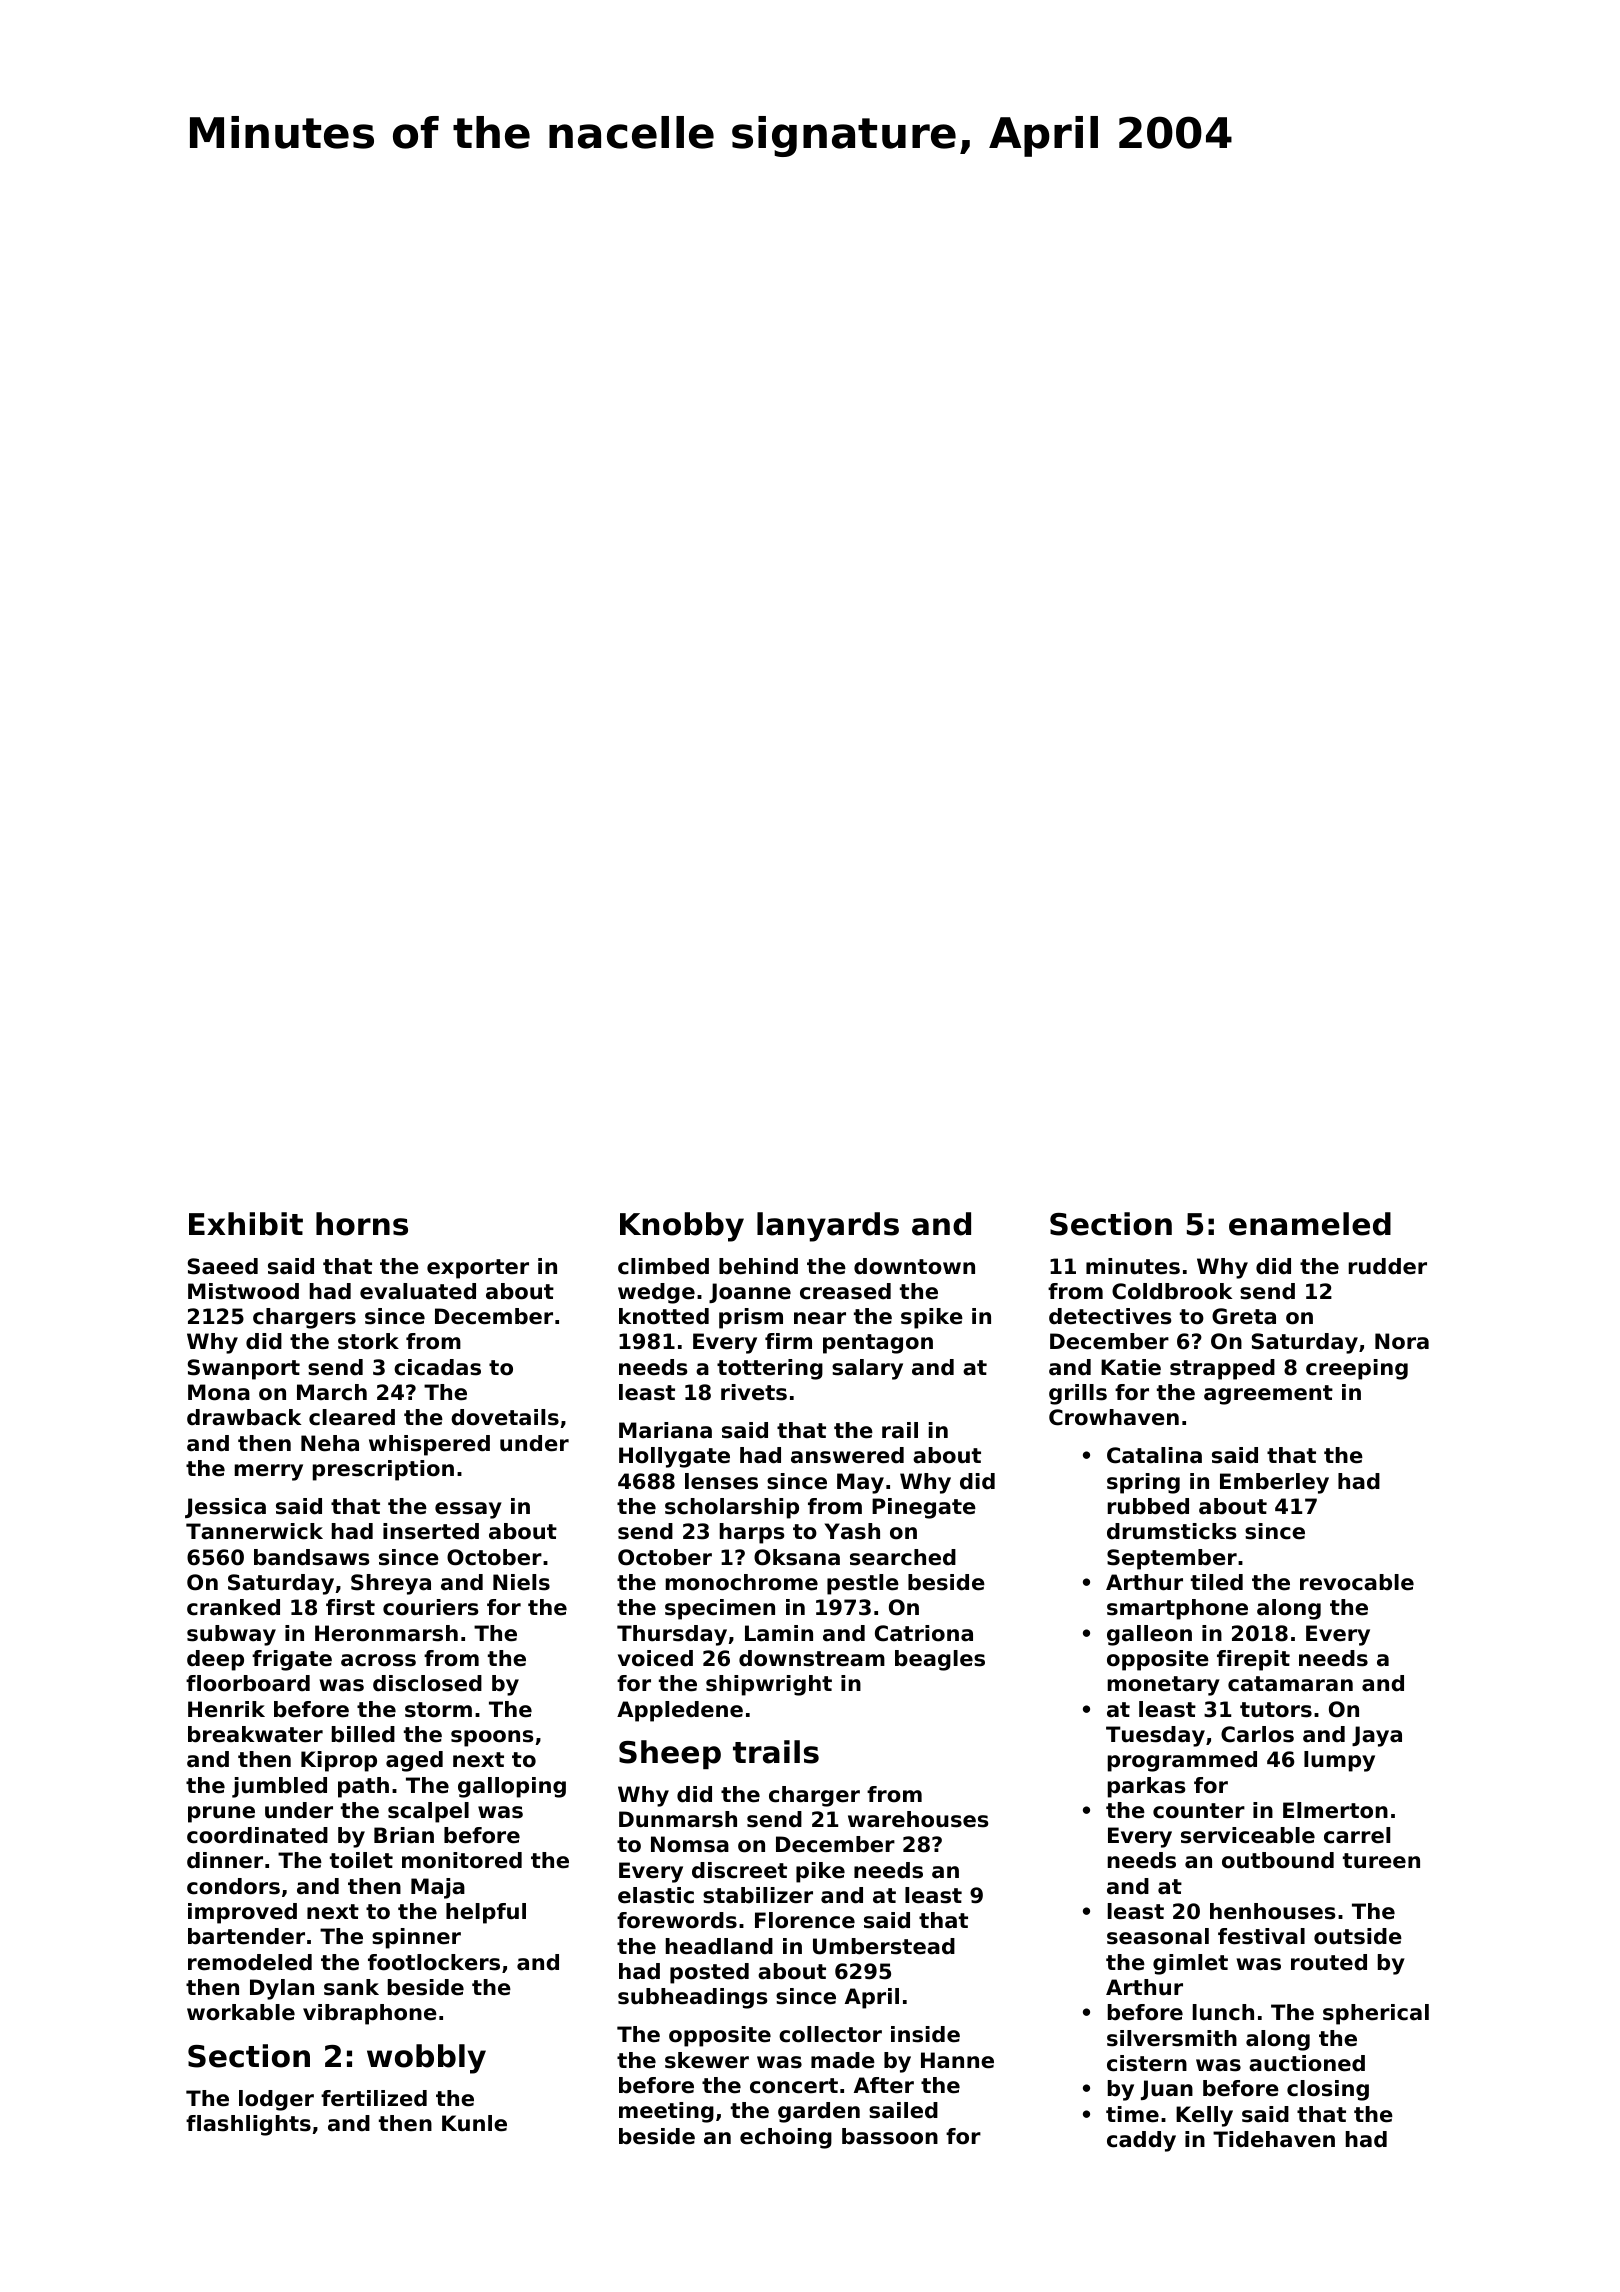 The image size is (1620, 2292). I want to click on horns, so click(362, 1224).
